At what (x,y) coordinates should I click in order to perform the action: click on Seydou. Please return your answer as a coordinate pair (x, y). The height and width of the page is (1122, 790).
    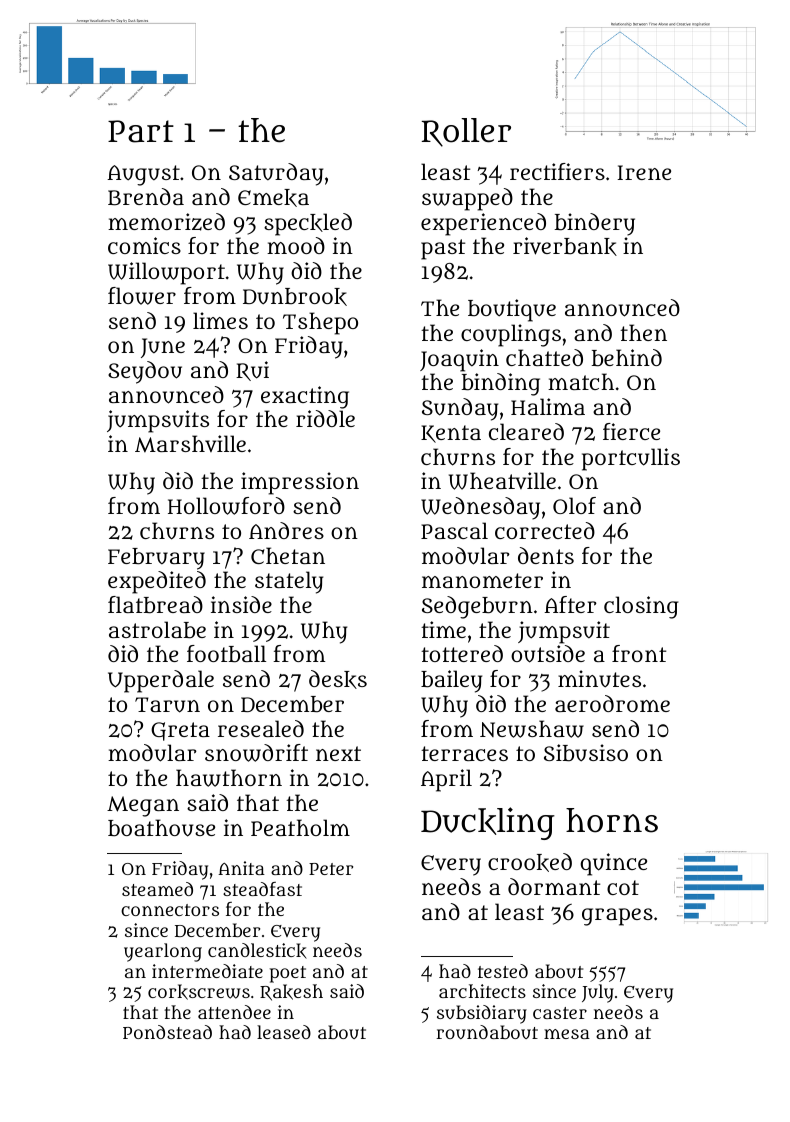
    Looking at the image, I should click on (145, 372).
